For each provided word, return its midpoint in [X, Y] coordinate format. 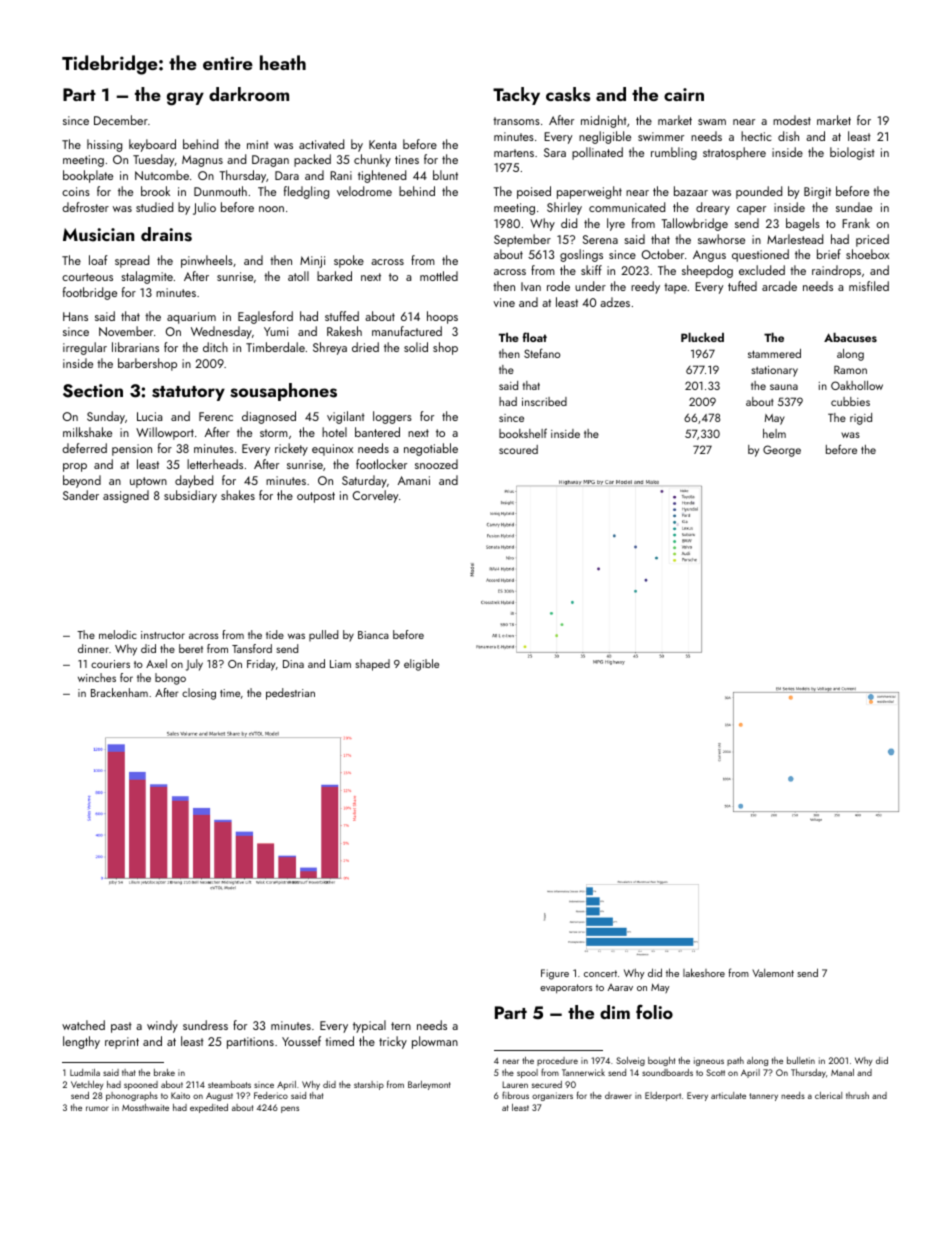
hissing [104, 145]
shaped [373, 665]
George [782, 451]
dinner [93, 648]
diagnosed [269, 417]
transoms [516, 121]
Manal [842, 1072]
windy [162, 1026]
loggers [392, 417]
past [121, 1027]
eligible [421, 665]
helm [774, 433]
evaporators [566, 989]
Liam [340, 664]
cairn [684, 94]
